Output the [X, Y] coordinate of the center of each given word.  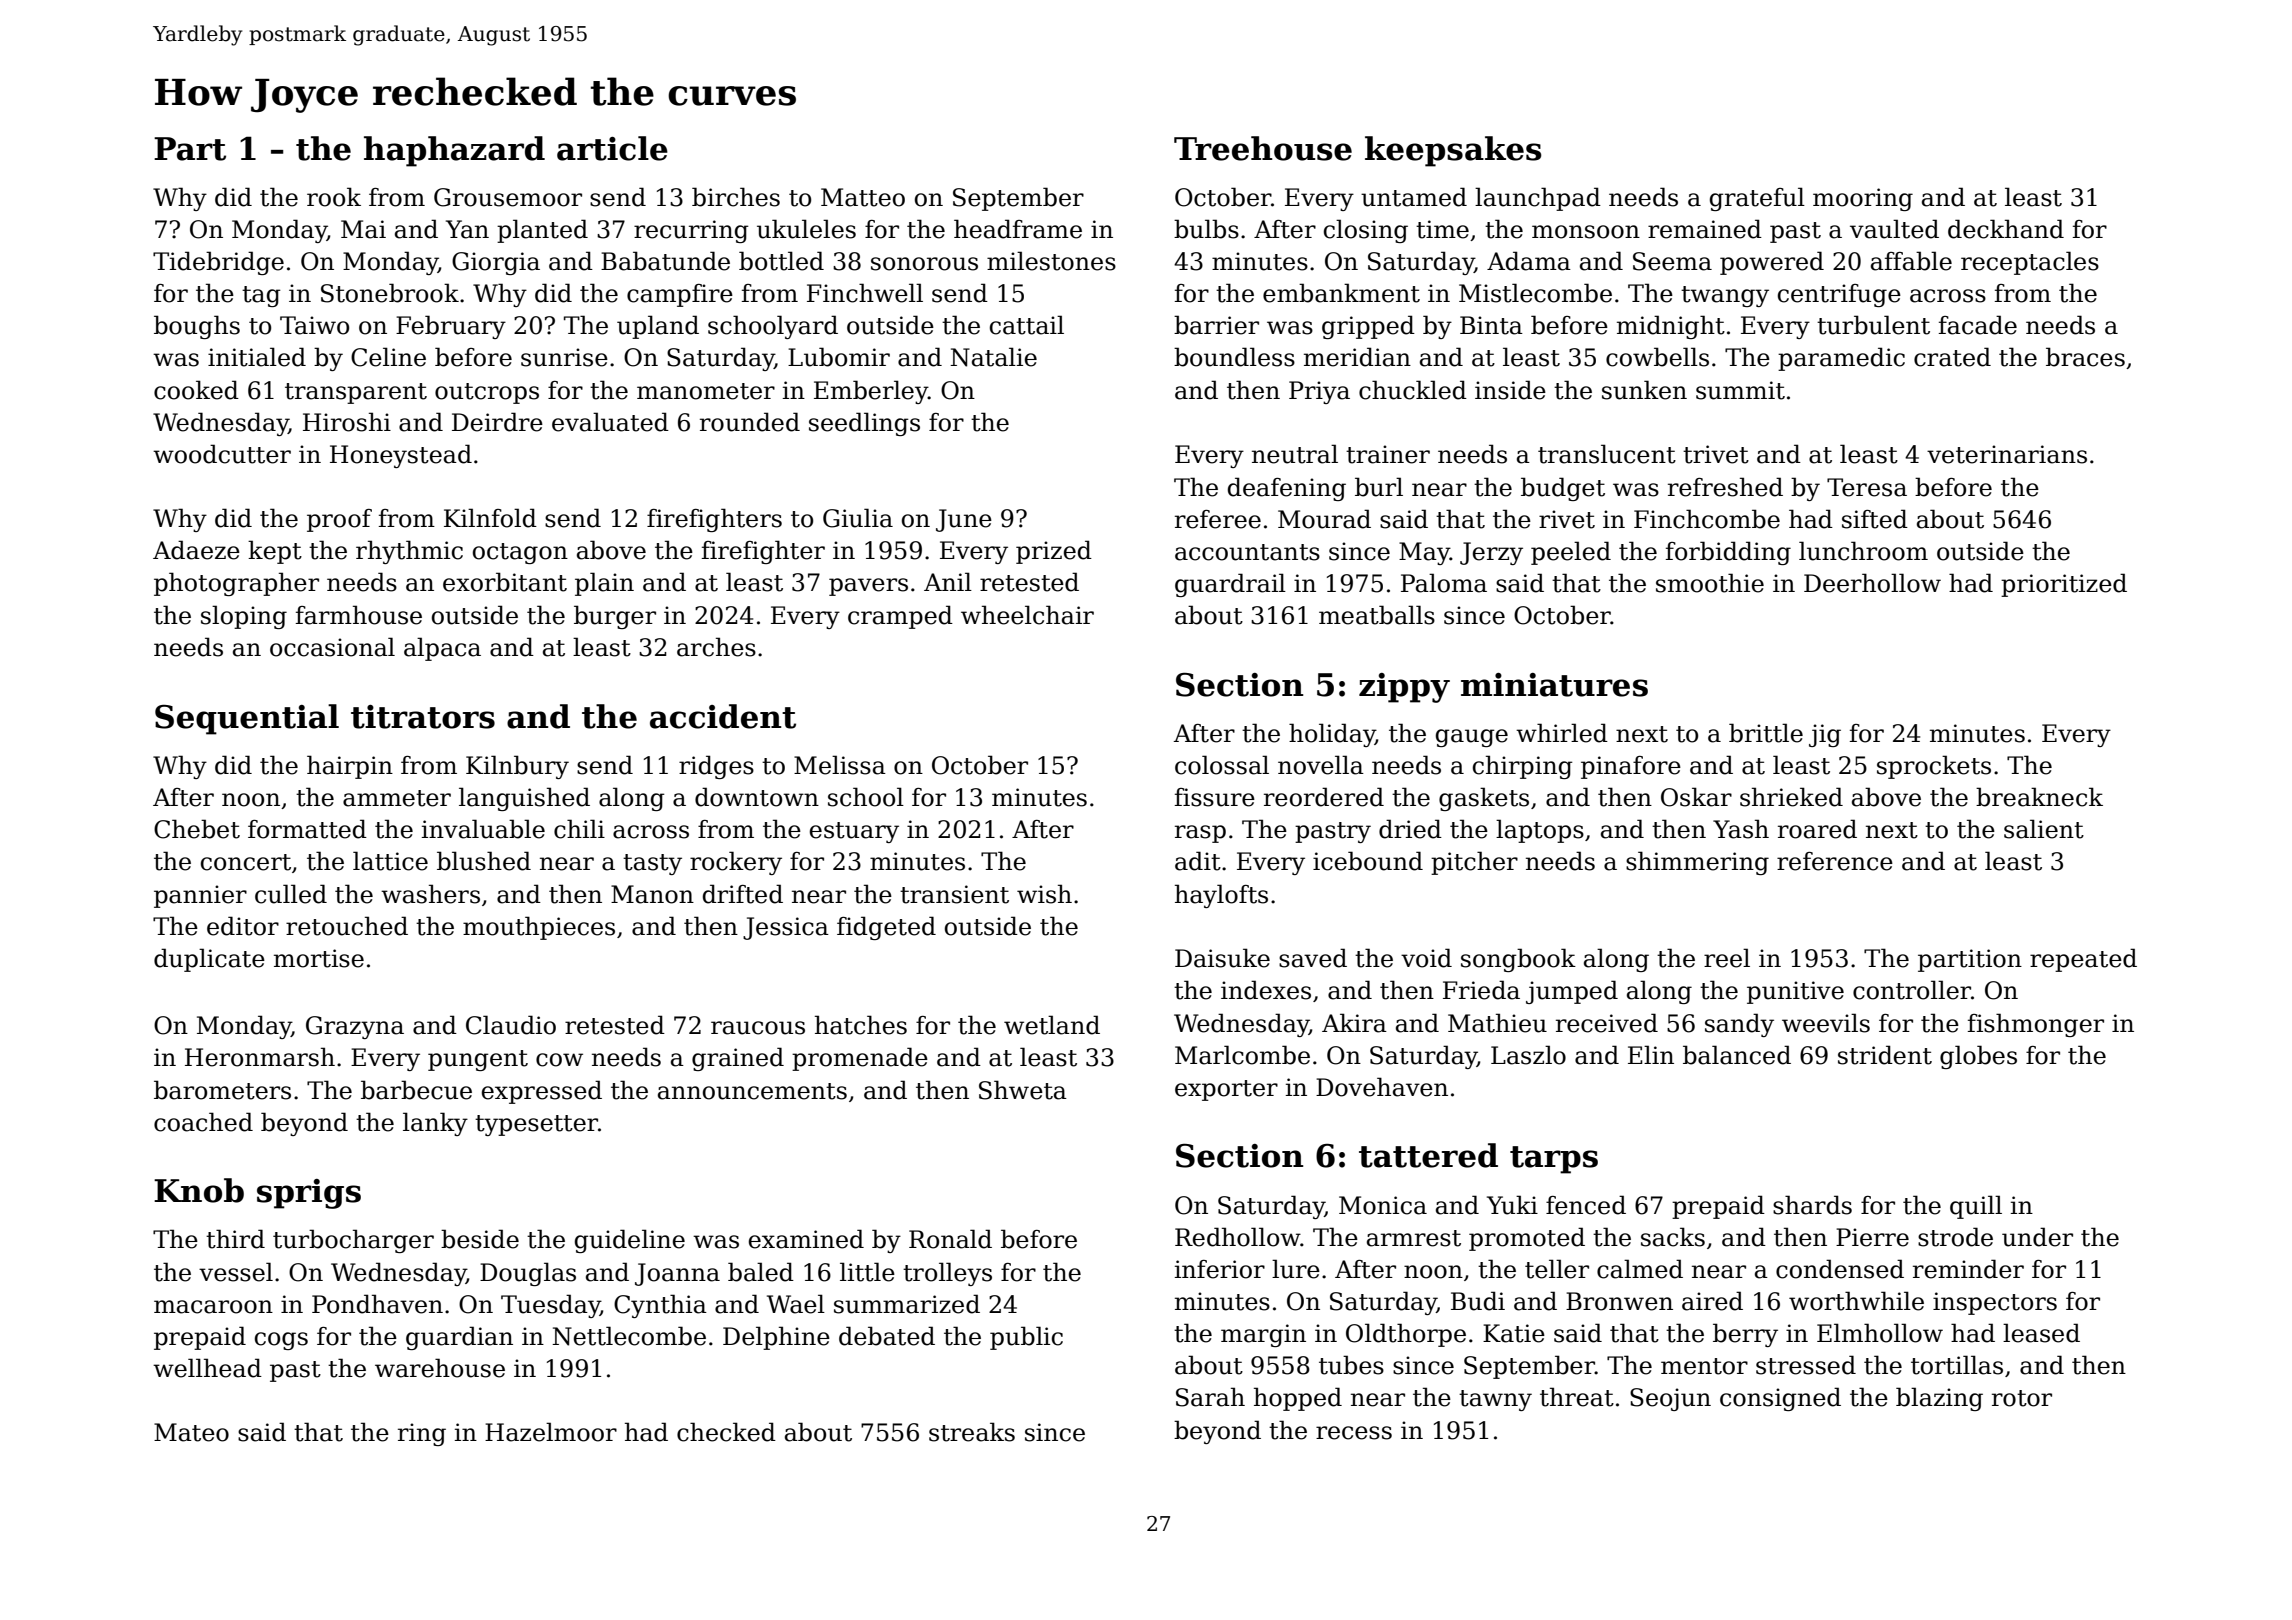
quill [1976, 1207]
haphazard [454, 151]
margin [1263, 1335]
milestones [1051, 261]
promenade [860, 1059]
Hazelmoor [551, 1432]
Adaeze [196, 550]
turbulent [1873, 325]
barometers [222, 1090]
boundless [1234, 357]
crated [1952, 357]
